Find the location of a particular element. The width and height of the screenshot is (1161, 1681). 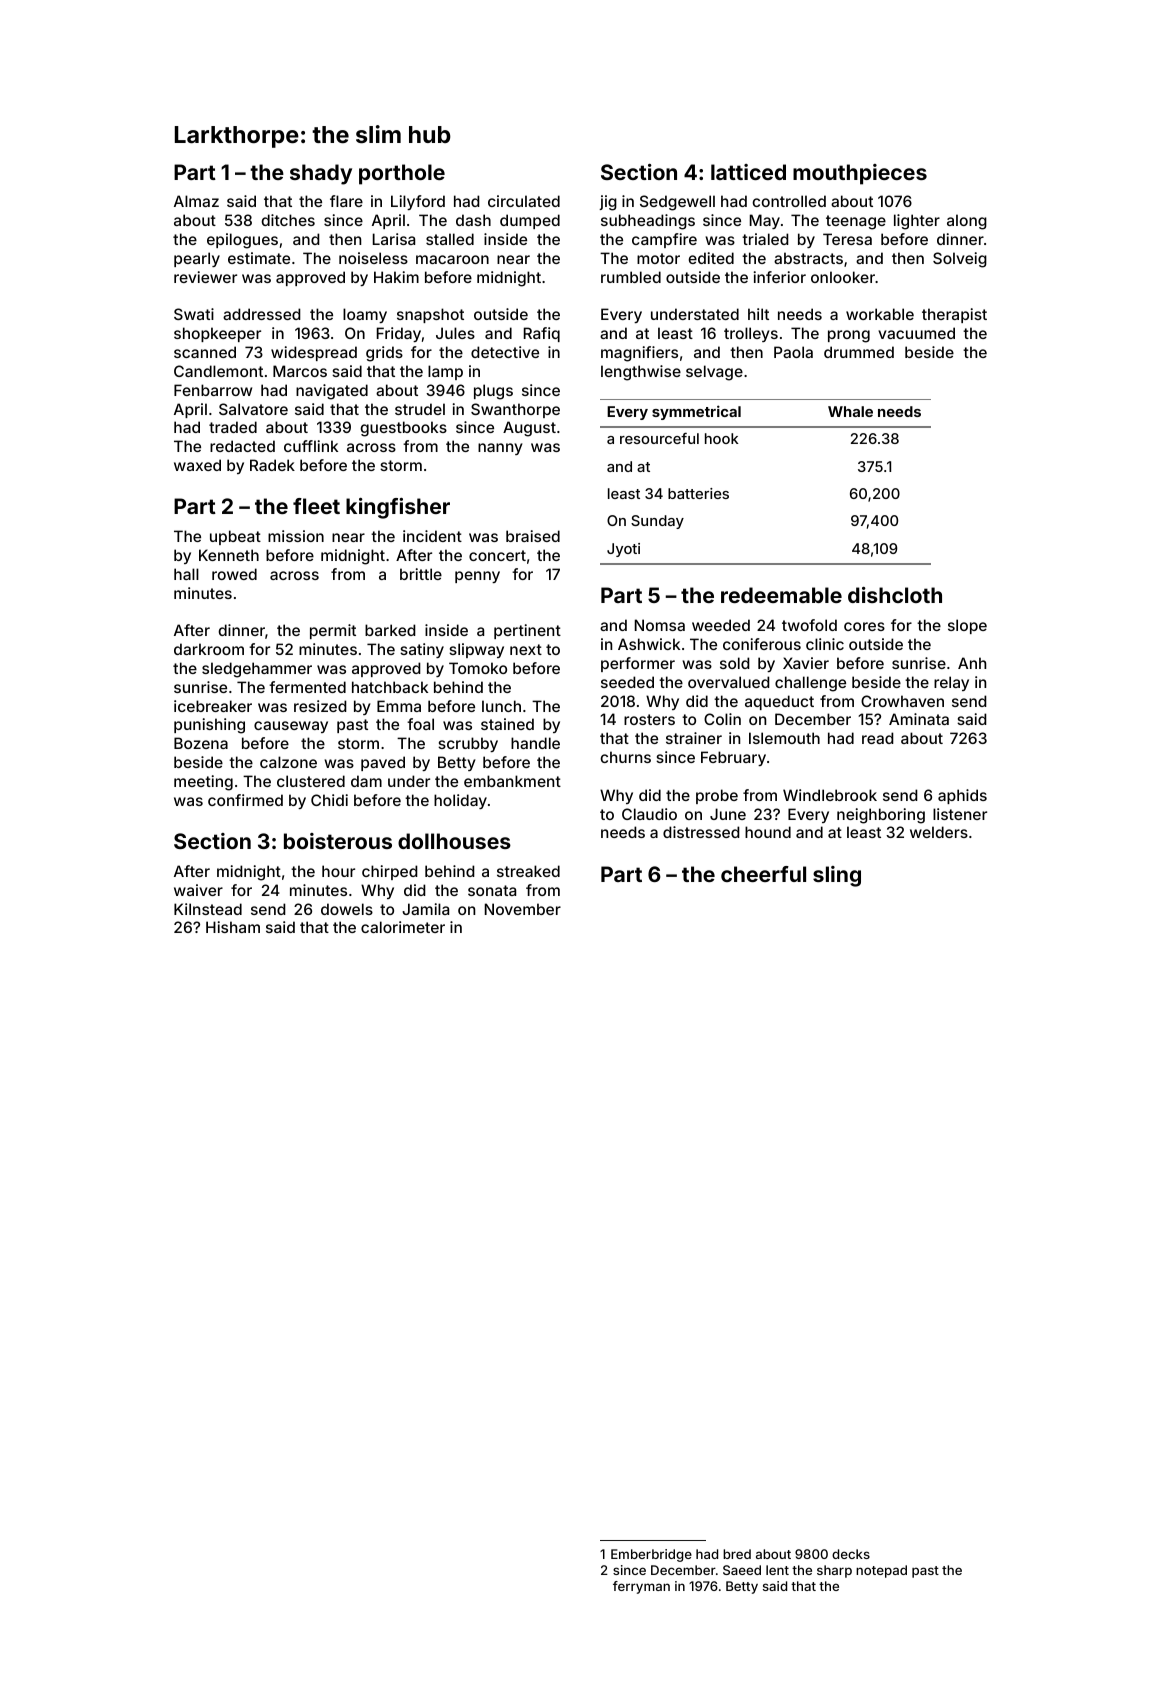

Swati is located at coordinates (194, 314).
